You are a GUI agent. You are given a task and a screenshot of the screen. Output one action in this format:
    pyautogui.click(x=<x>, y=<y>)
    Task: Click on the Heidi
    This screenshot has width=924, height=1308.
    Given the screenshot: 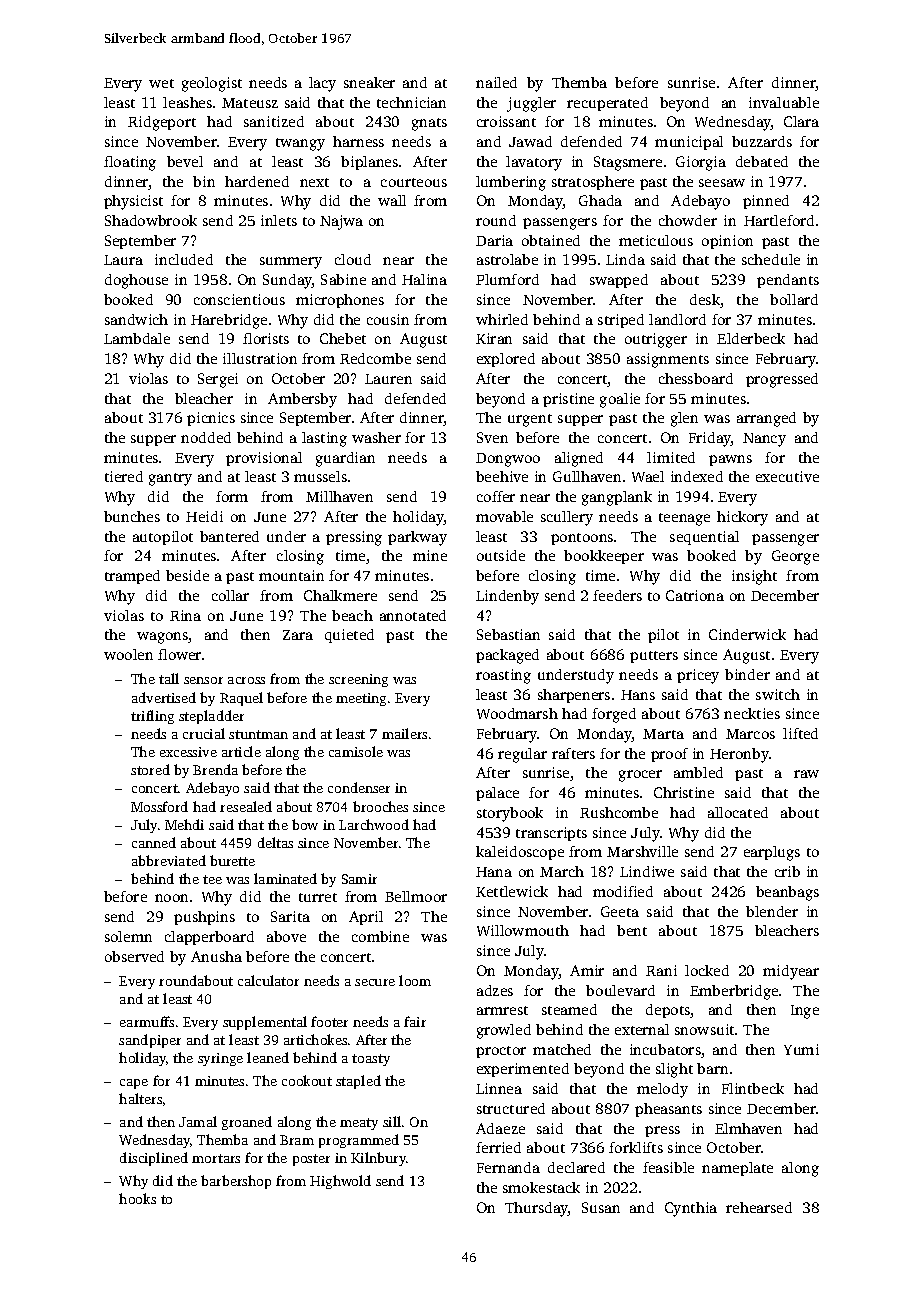 What is the action you would take?
    pyautogui.click(x=204, y=516)
